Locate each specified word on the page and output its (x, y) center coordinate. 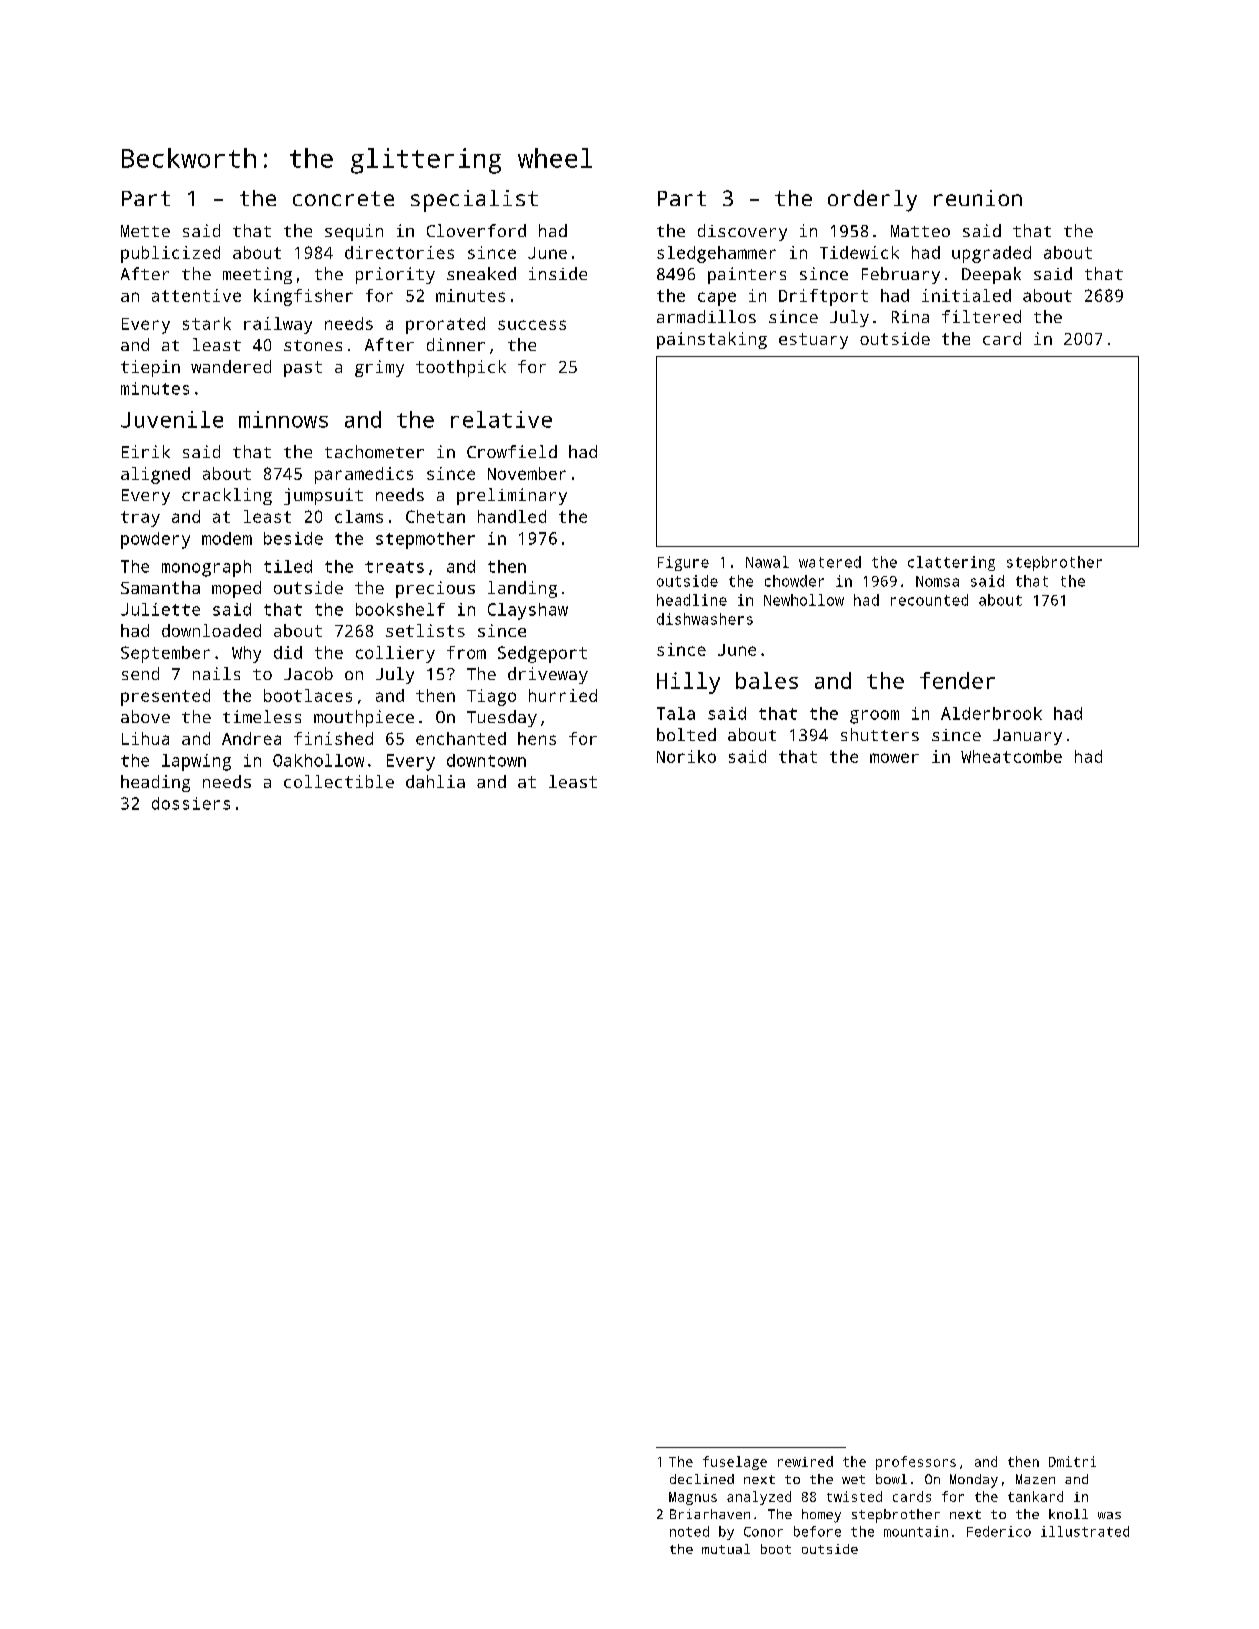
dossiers (191, 803)
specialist (474, 201)
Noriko (686, 756)
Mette (145, 231)
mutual (726, 1549)
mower (894, 758)
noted (689, 1531)
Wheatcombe (1011, 756)
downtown (486, 760)
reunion (978, 198)
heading (155, 783)
